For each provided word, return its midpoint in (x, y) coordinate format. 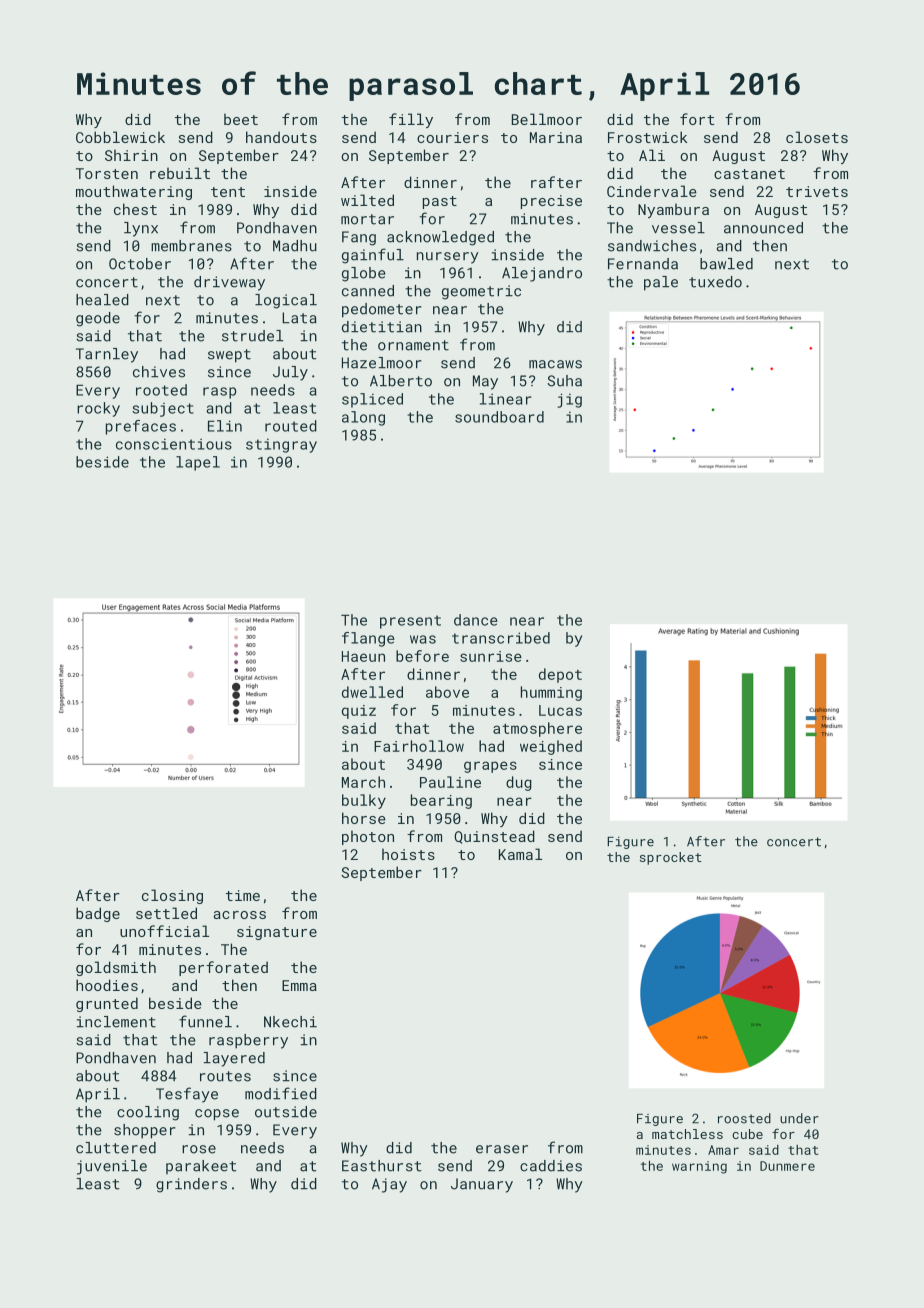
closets (817, 137)
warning (699, 1167)
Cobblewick (120, 137)
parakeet (201, 1167)
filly (411, 120)
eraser (502, 1149)
